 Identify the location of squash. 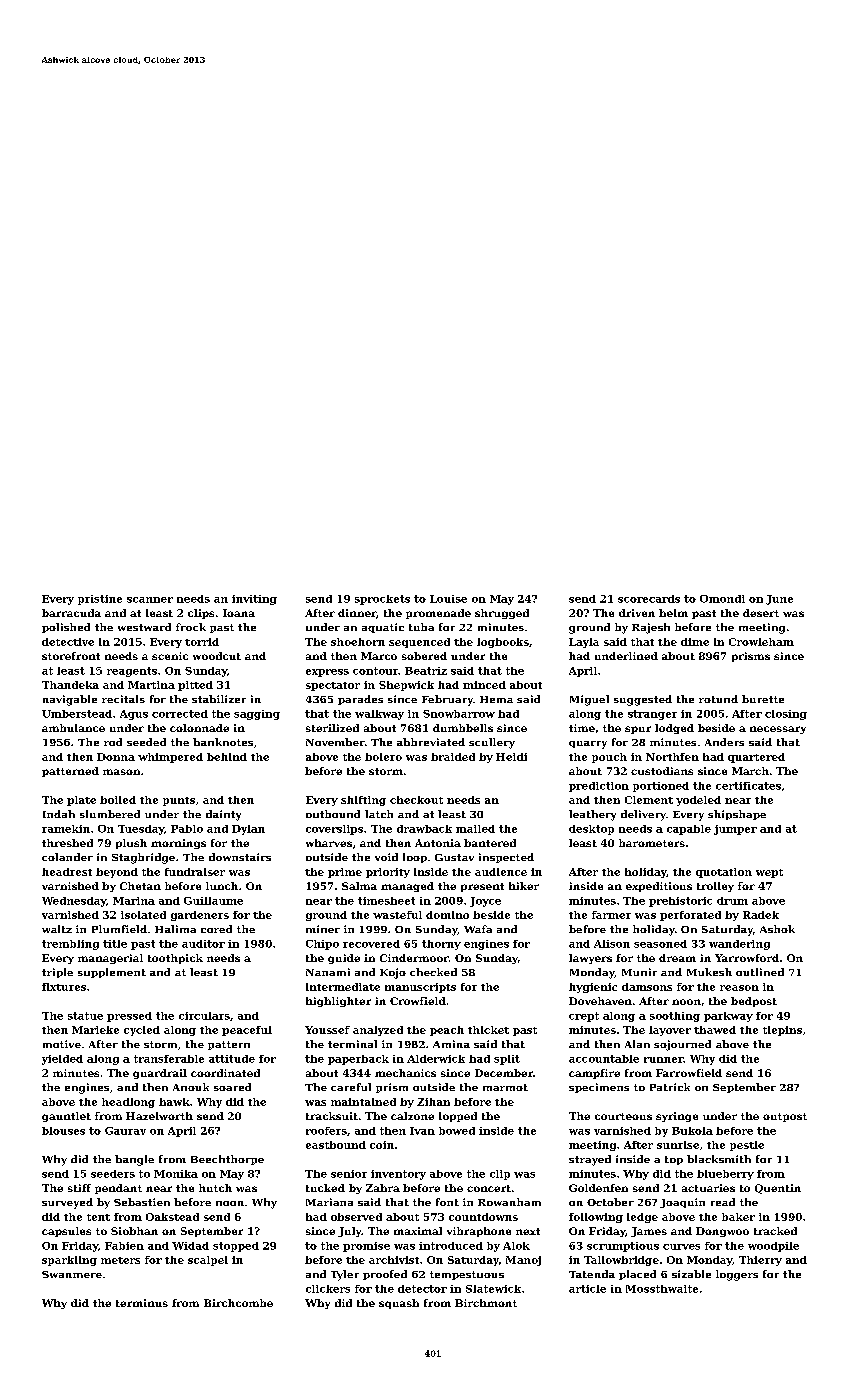
(399, 1304).
